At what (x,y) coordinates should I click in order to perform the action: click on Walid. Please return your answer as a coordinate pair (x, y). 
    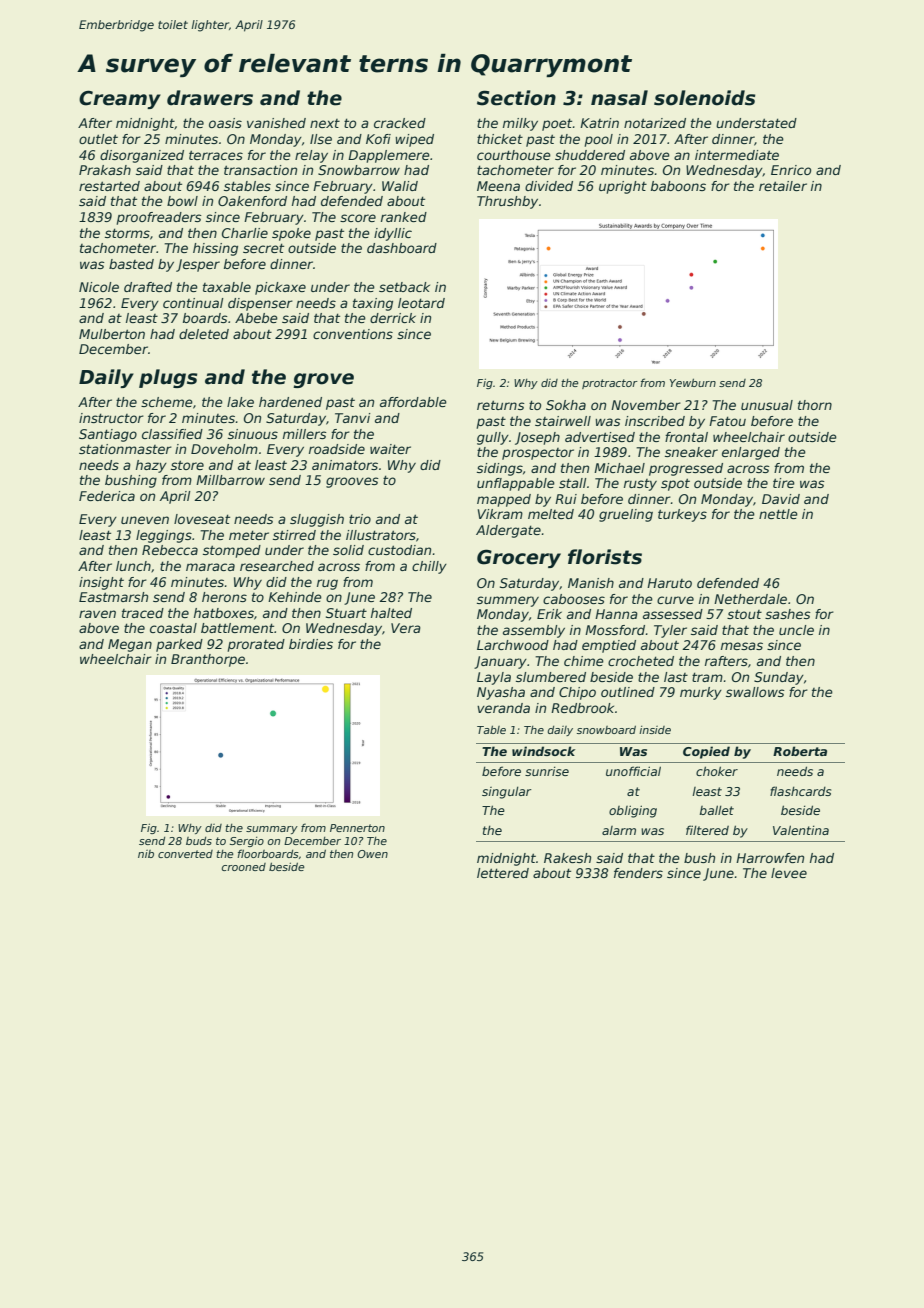
    Looking at the image, I should click on (400, 186).
